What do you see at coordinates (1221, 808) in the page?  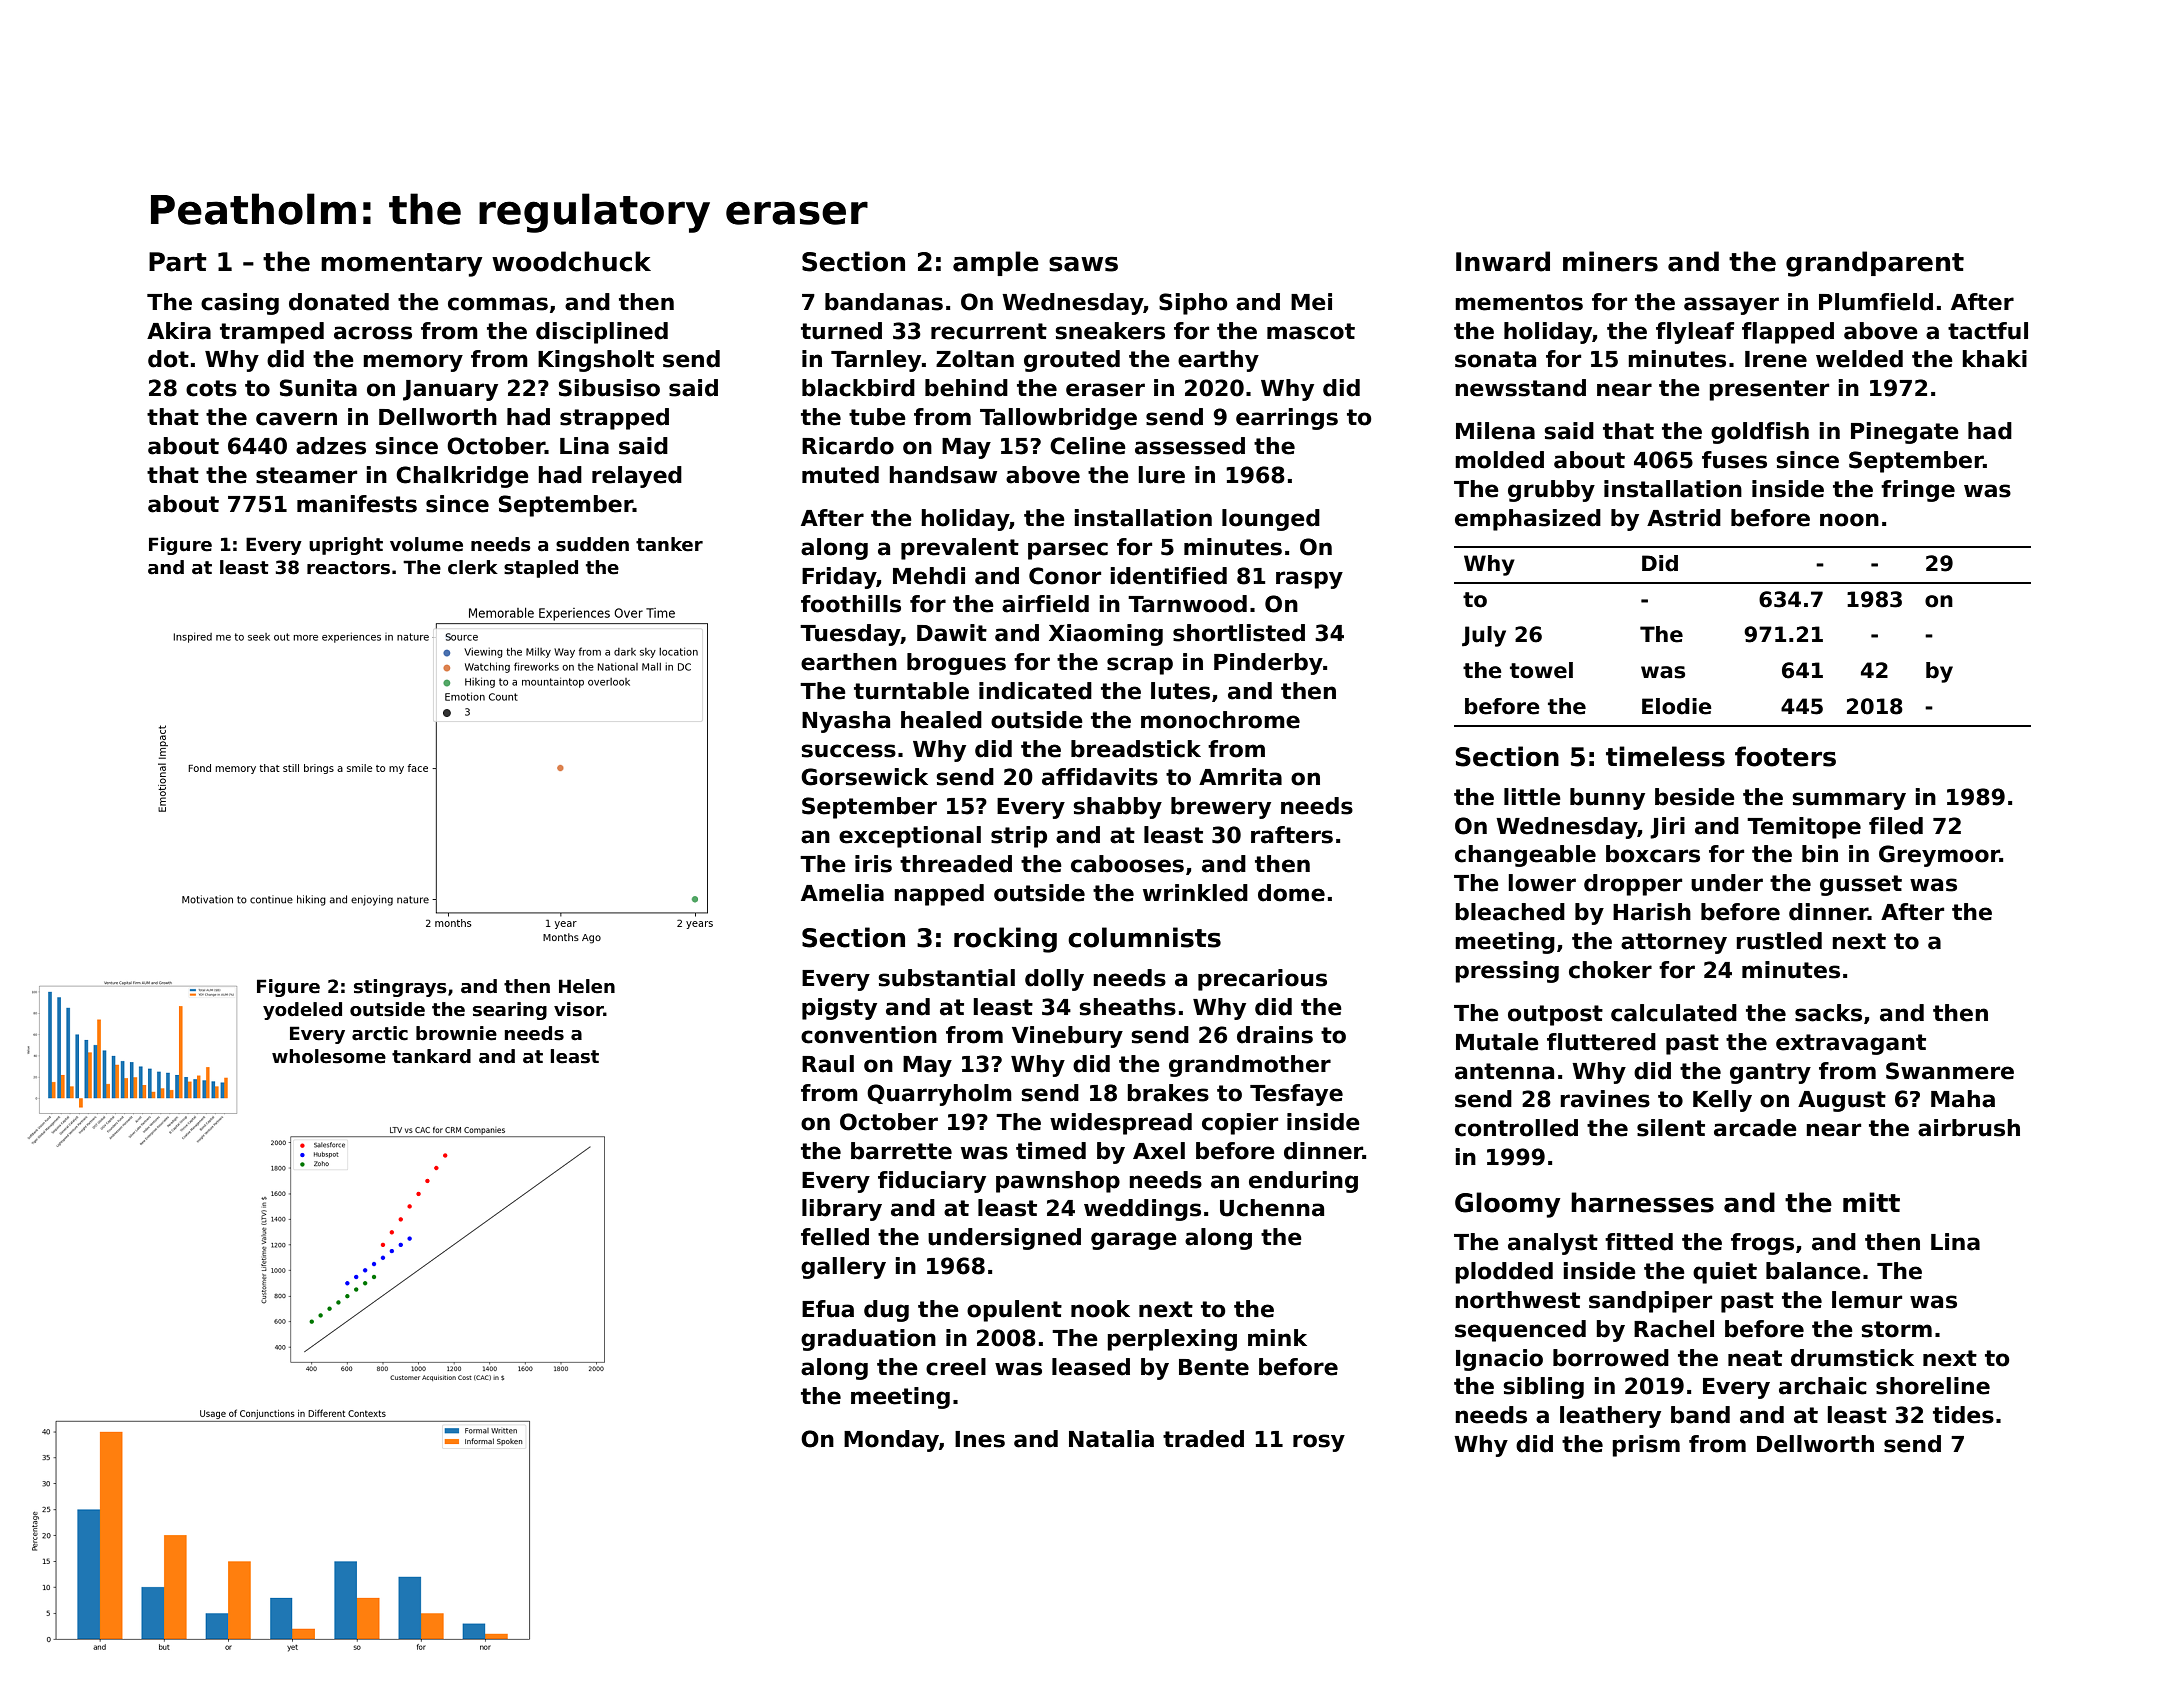 I see `brewery` at bounding box center [1221, 808].
